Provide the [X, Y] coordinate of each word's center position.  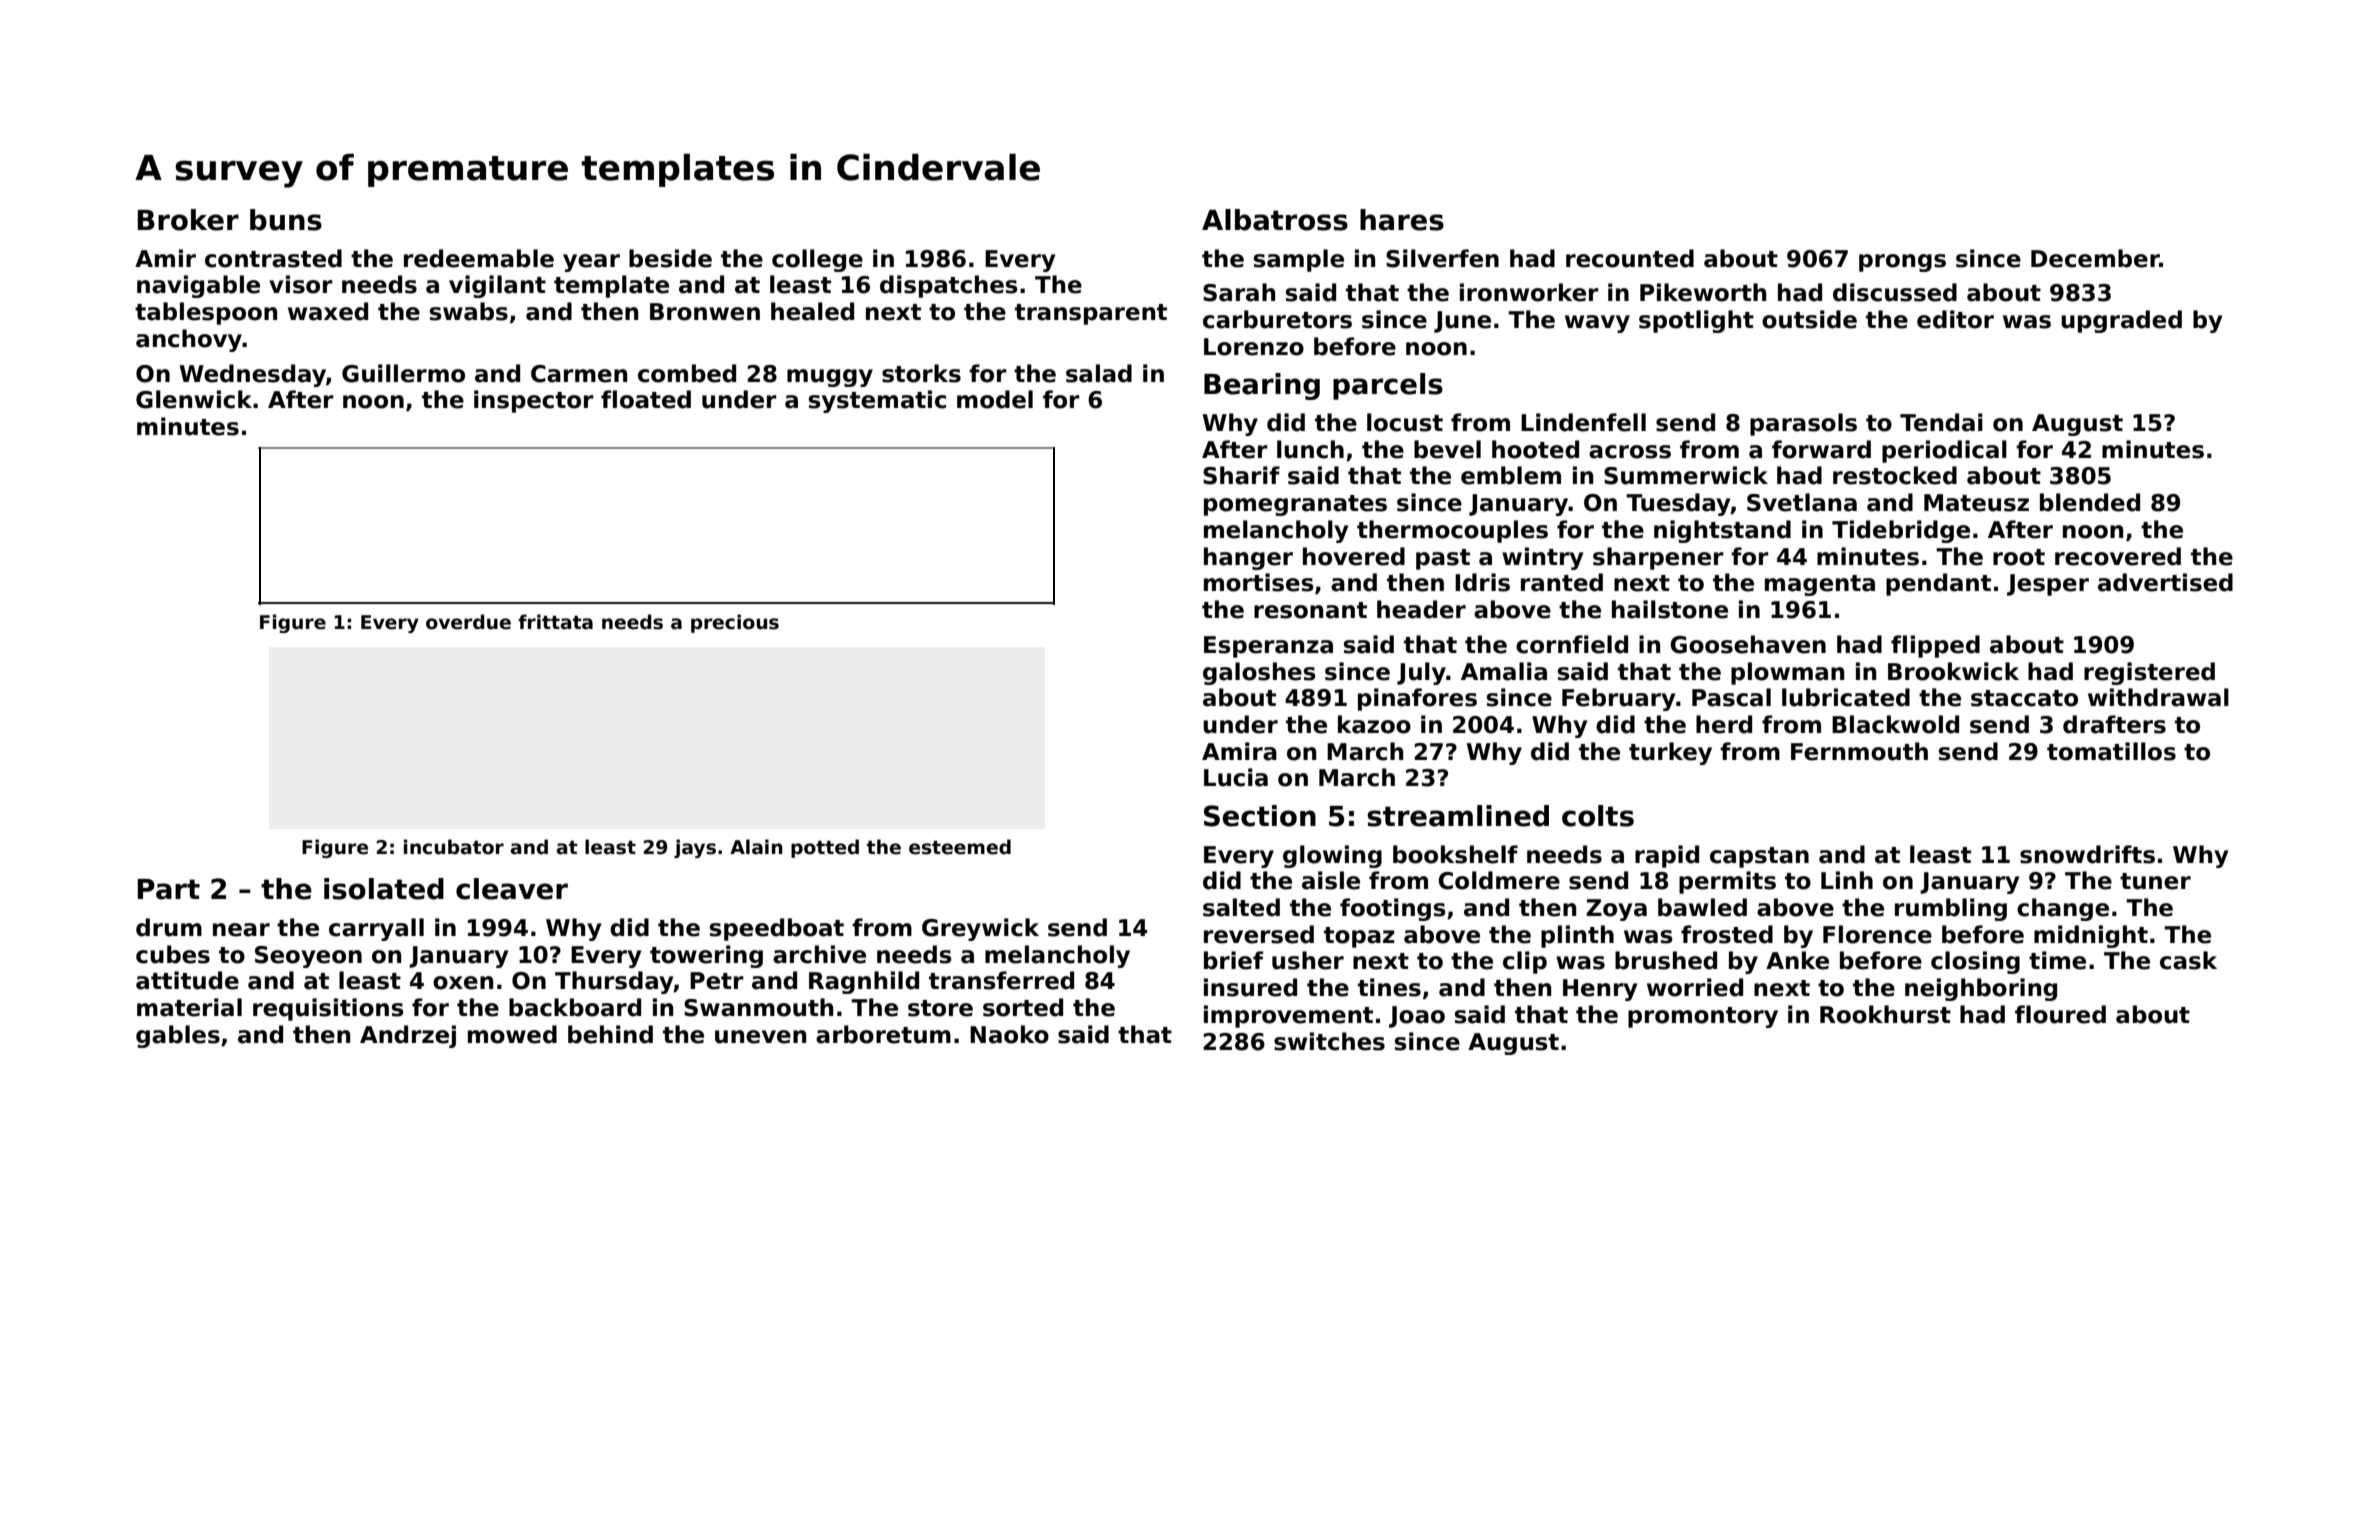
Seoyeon [308, 957]
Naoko [1009, 1034]
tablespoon [206, 313]
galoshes [1259, 673]
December [2095, 258]
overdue [468, 622]
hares [1402, 220]
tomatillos [2111, 751]
